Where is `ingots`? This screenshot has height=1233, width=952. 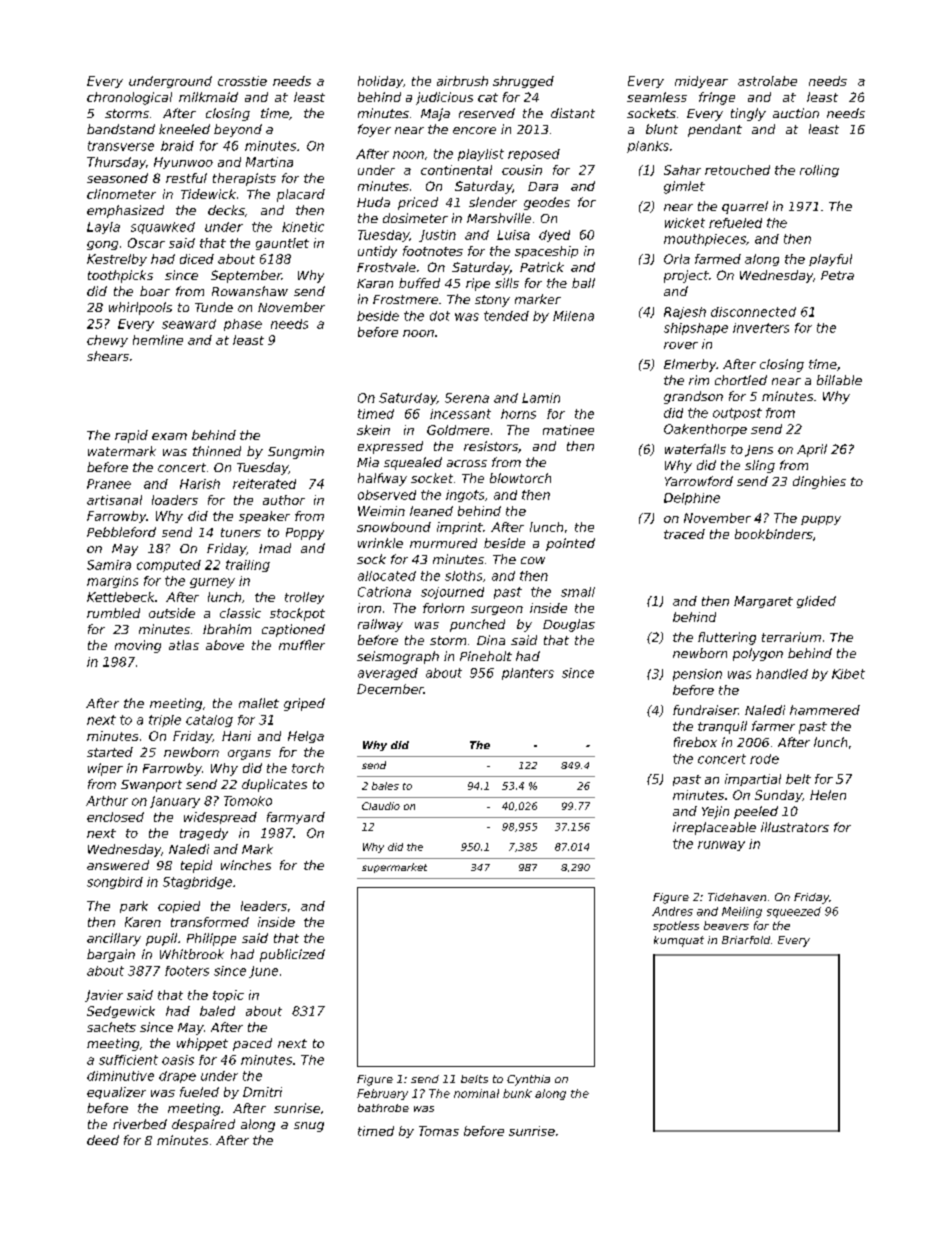 ingots is located at coordinates (465, 496).
